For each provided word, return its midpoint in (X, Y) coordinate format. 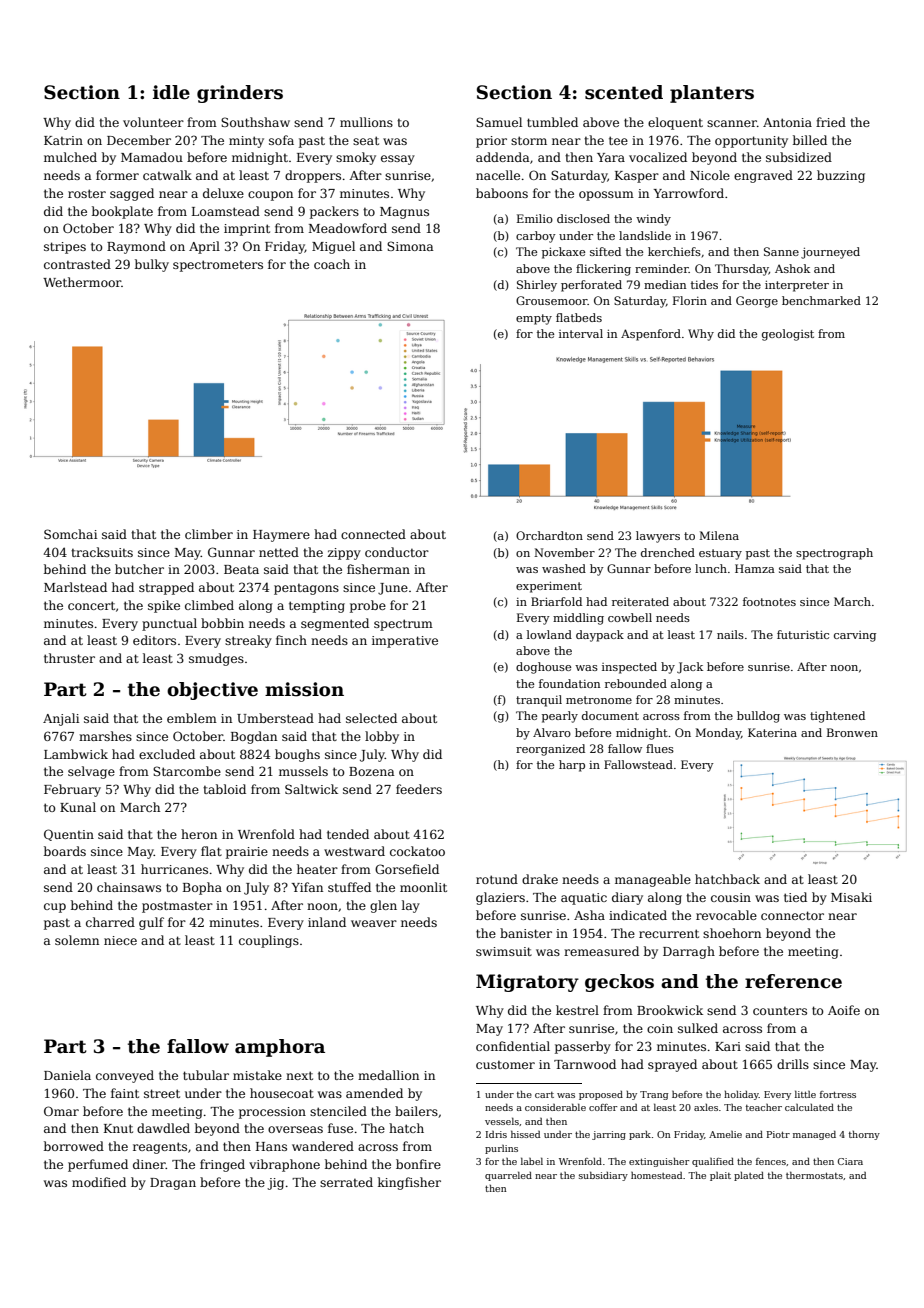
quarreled (508, 1176)
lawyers (658, 537)
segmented (335, 624)
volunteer (153, 122)
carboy (536, 237)
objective (212, 691)
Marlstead (75, 587)
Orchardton (549, 535)
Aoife (844, 1010)
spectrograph (834, 554)
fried (831, 122)
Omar (61, 1111)
